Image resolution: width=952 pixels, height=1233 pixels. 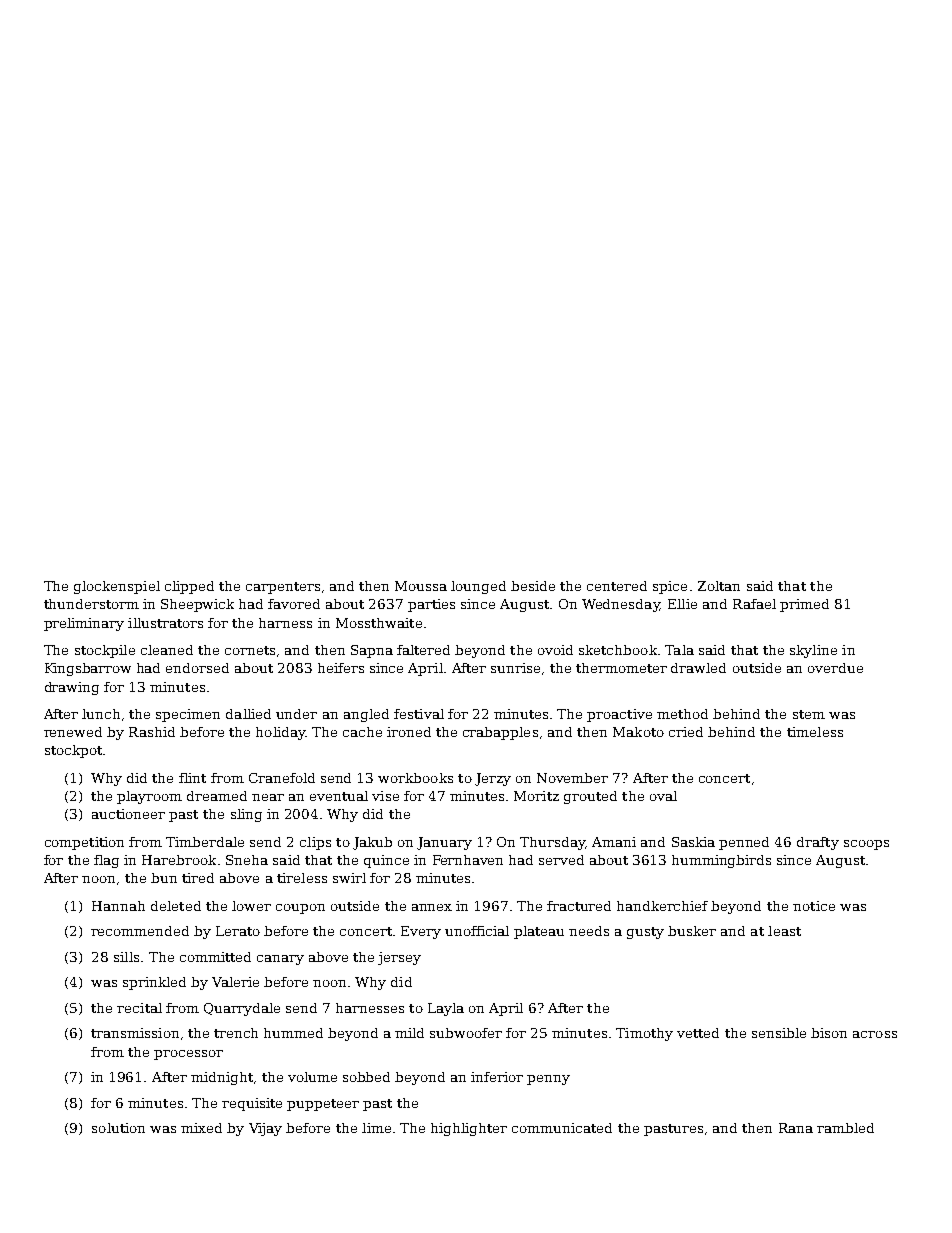 I want to click on preliminary, so click(x=84, y=624).
